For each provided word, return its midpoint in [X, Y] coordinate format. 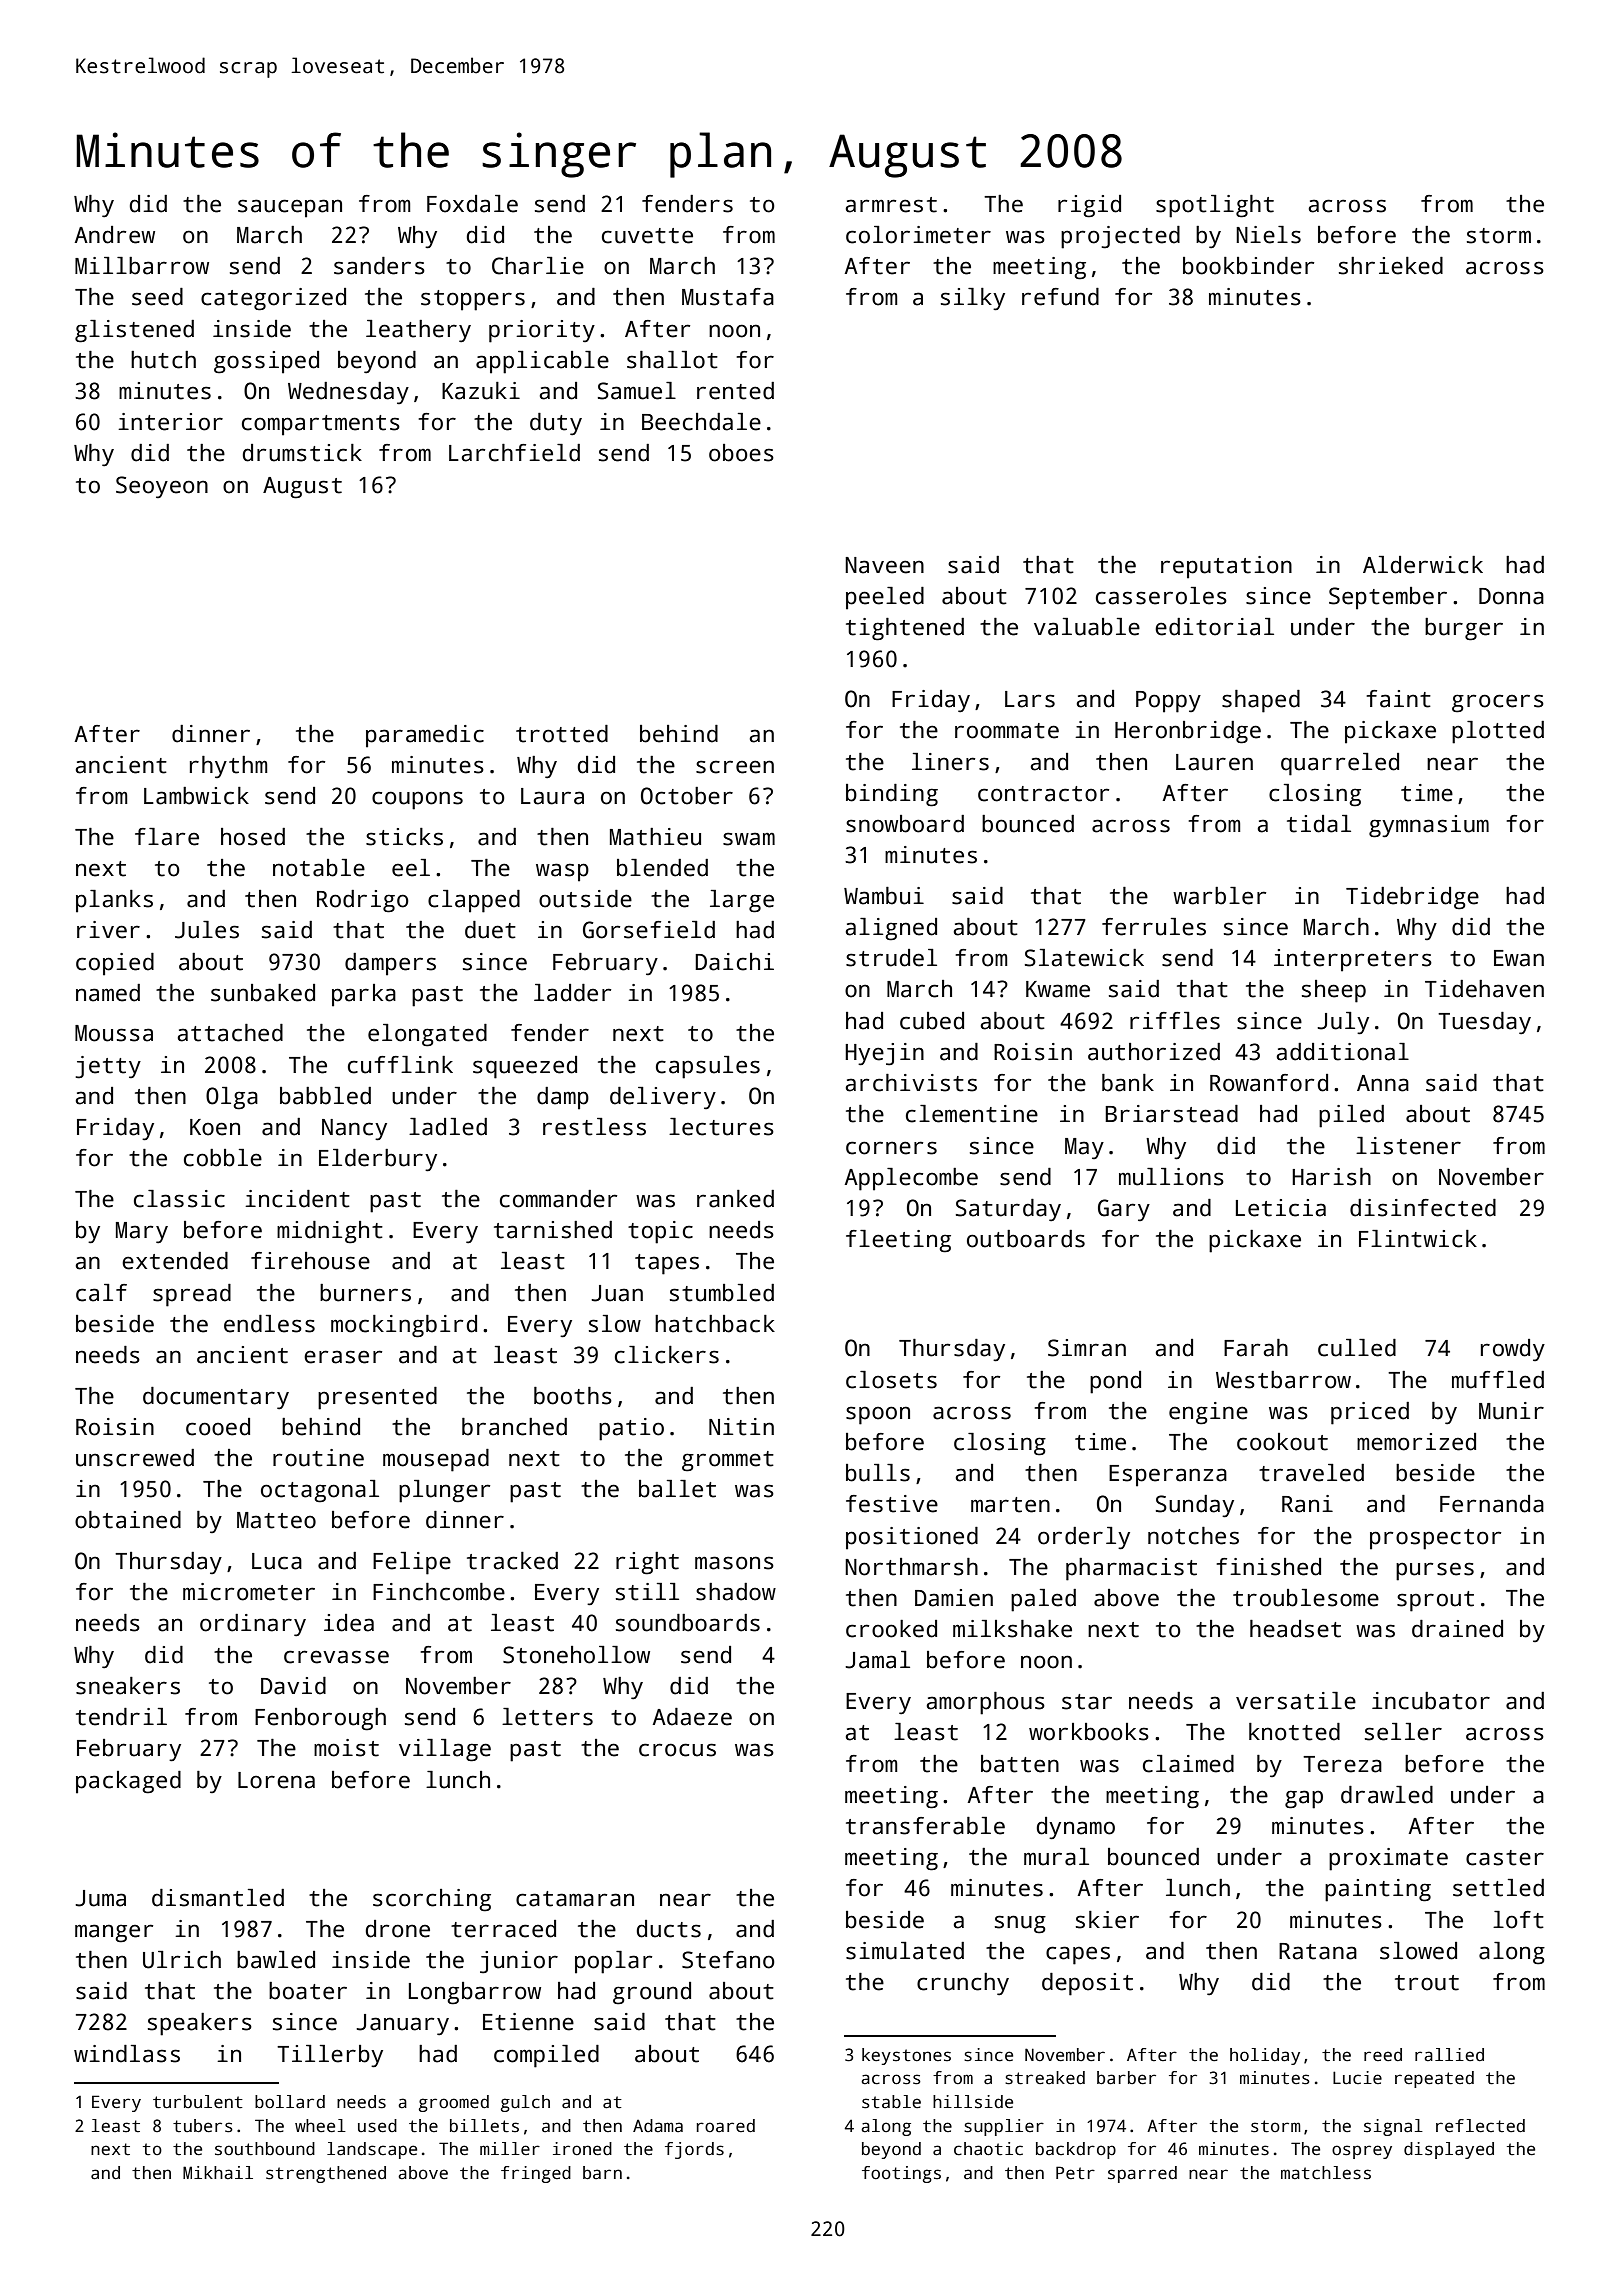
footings [901, 2174]
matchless [1326, 2173]
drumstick [302, 453]
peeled [885, 598]
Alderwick [1423, 565]
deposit [1087, 1984]
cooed [218, 1427]
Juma [100, 1898]
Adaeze [692, 1717]
